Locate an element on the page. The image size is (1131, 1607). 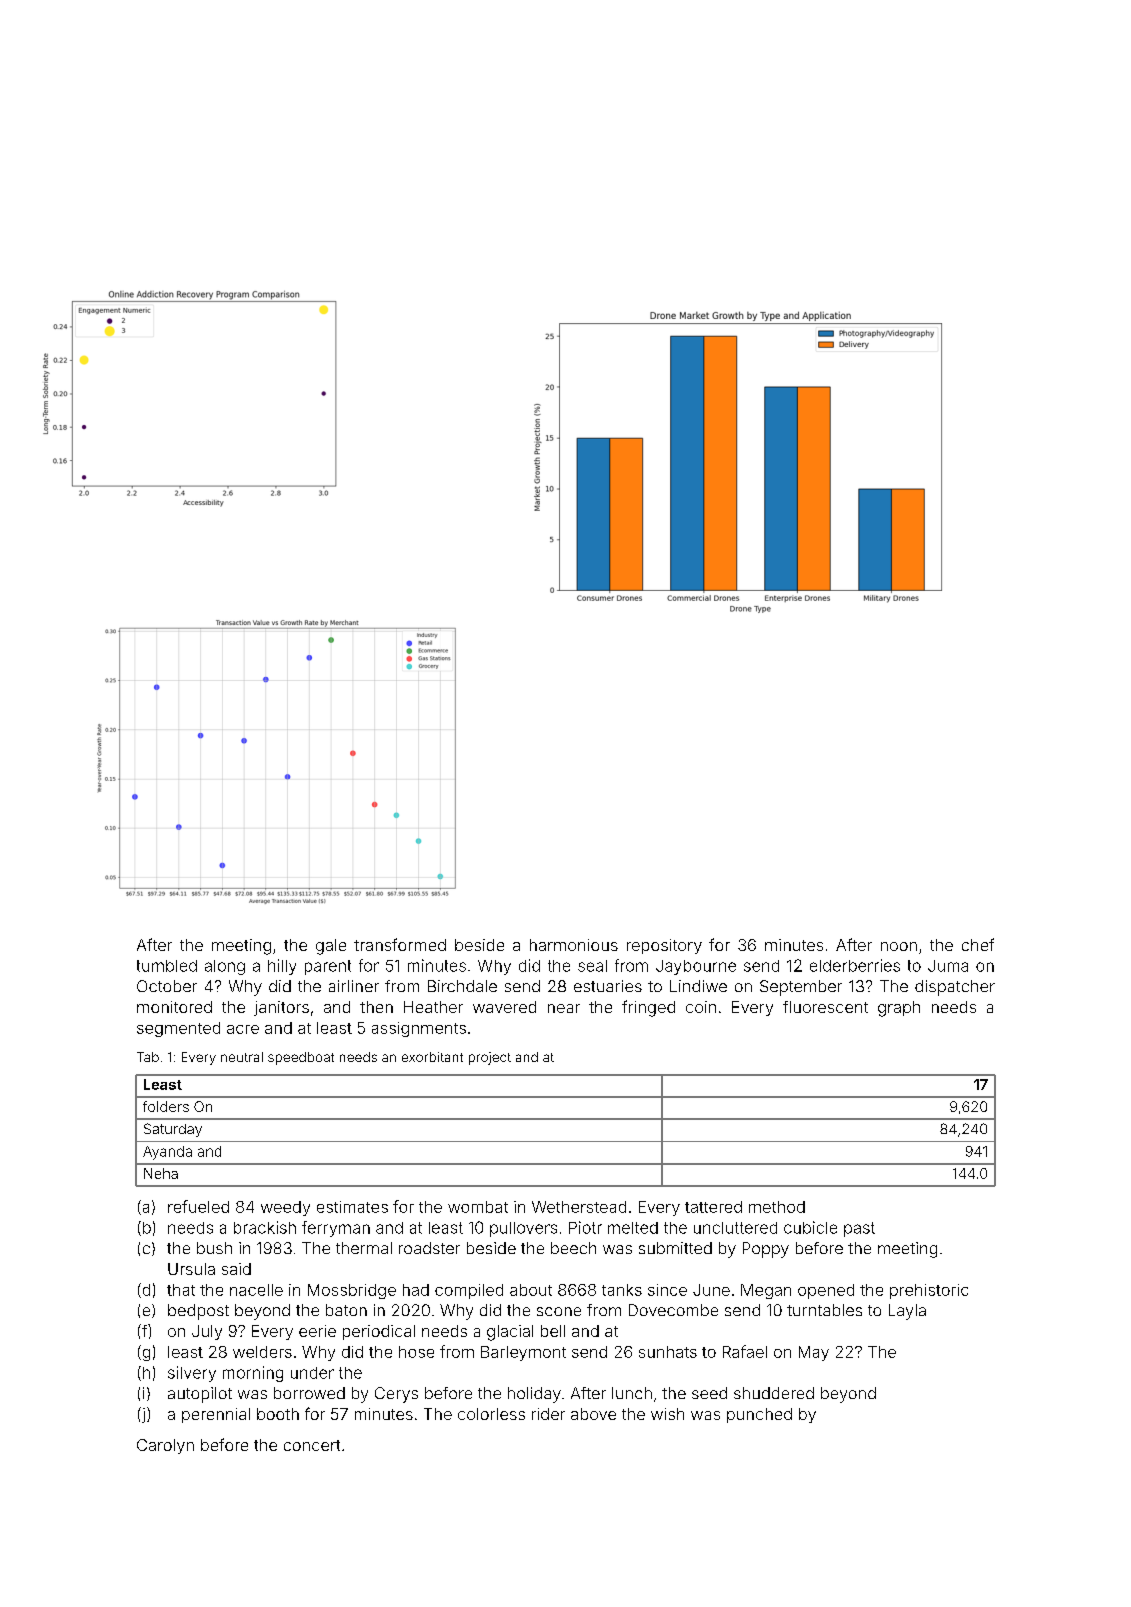
hilly is located at coordinates (282, 967).
